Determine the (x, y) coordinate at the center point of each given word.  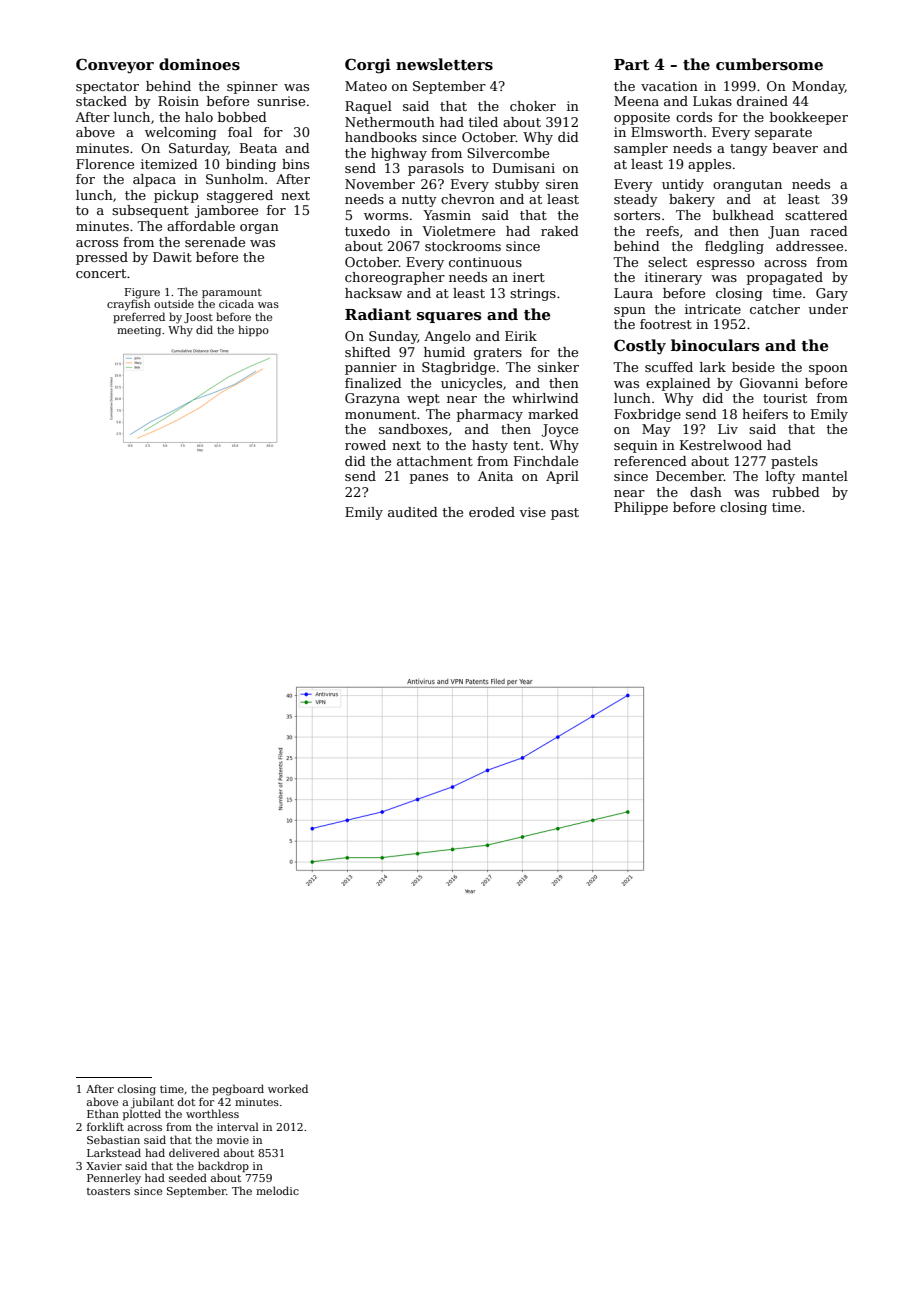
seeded (188, 1177)
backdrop (223, 1166)
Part (631, 64)
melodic (277, 1190)
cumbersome (769, 64)
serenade (215, 242)
